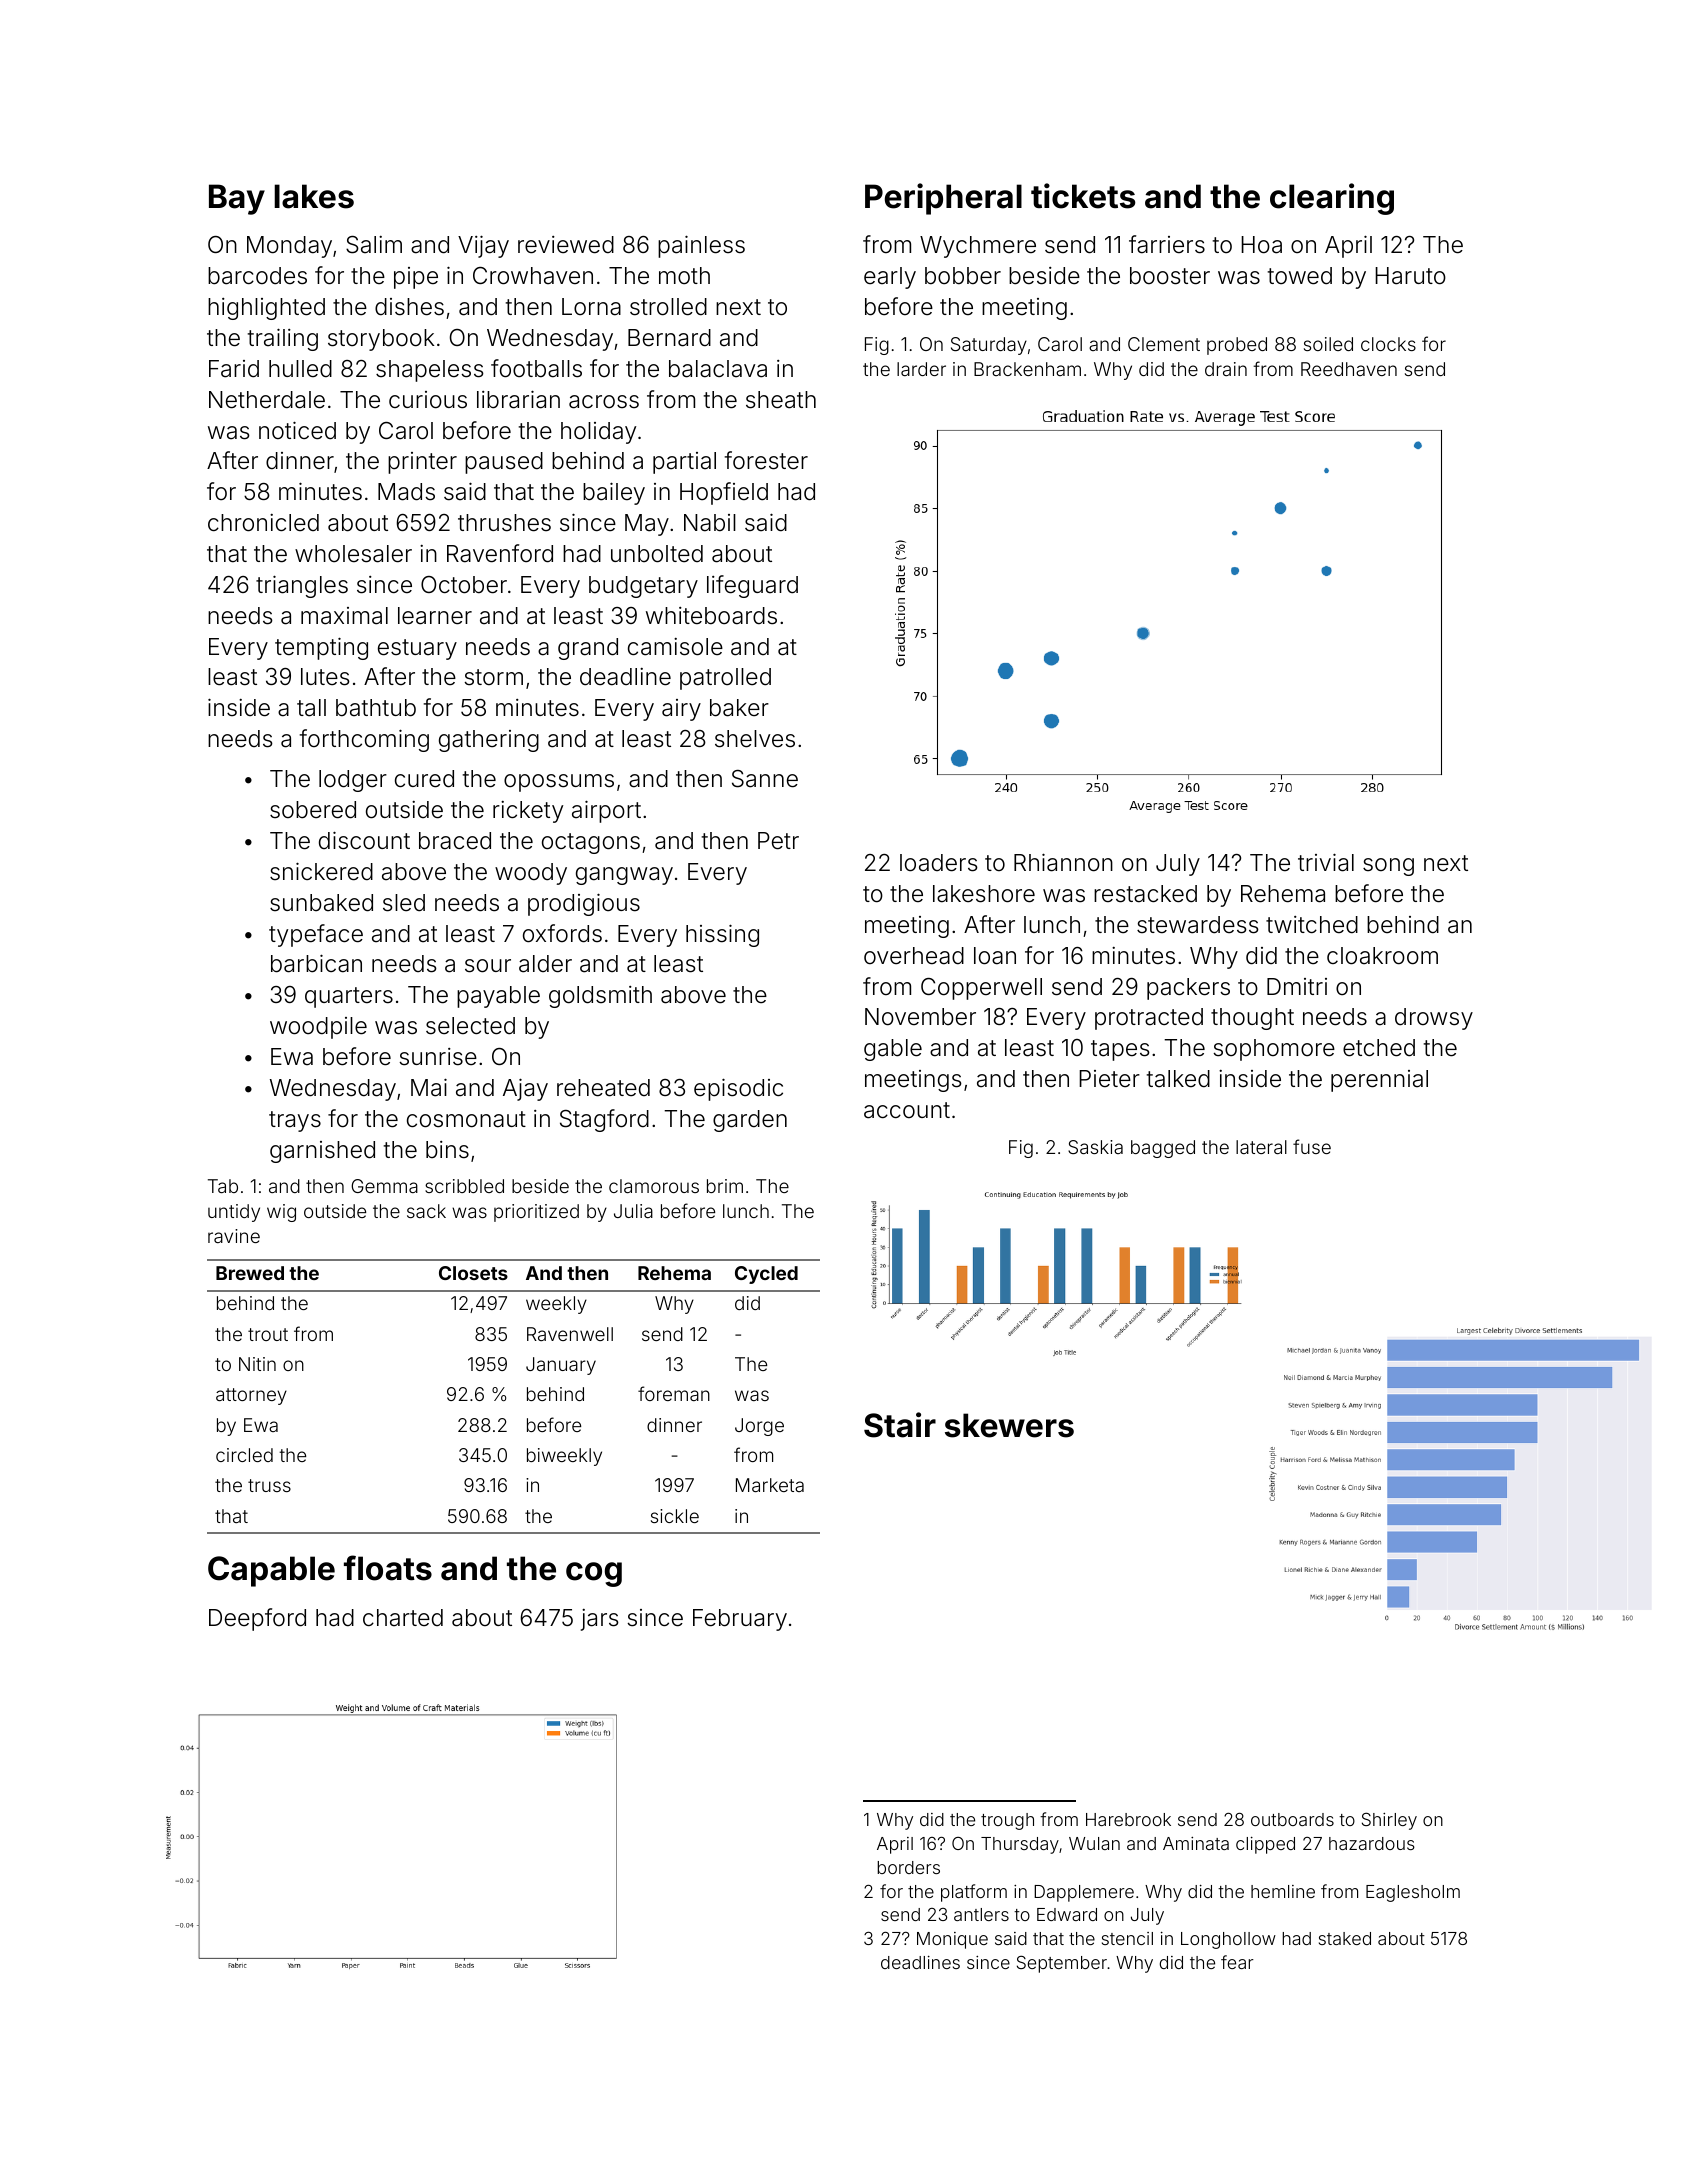 This screenshot has width=1683, height=2178. What do you see at coordinates (778, 841) in the screenshot?
I see `Petr` at bounding box center [778, 841].
